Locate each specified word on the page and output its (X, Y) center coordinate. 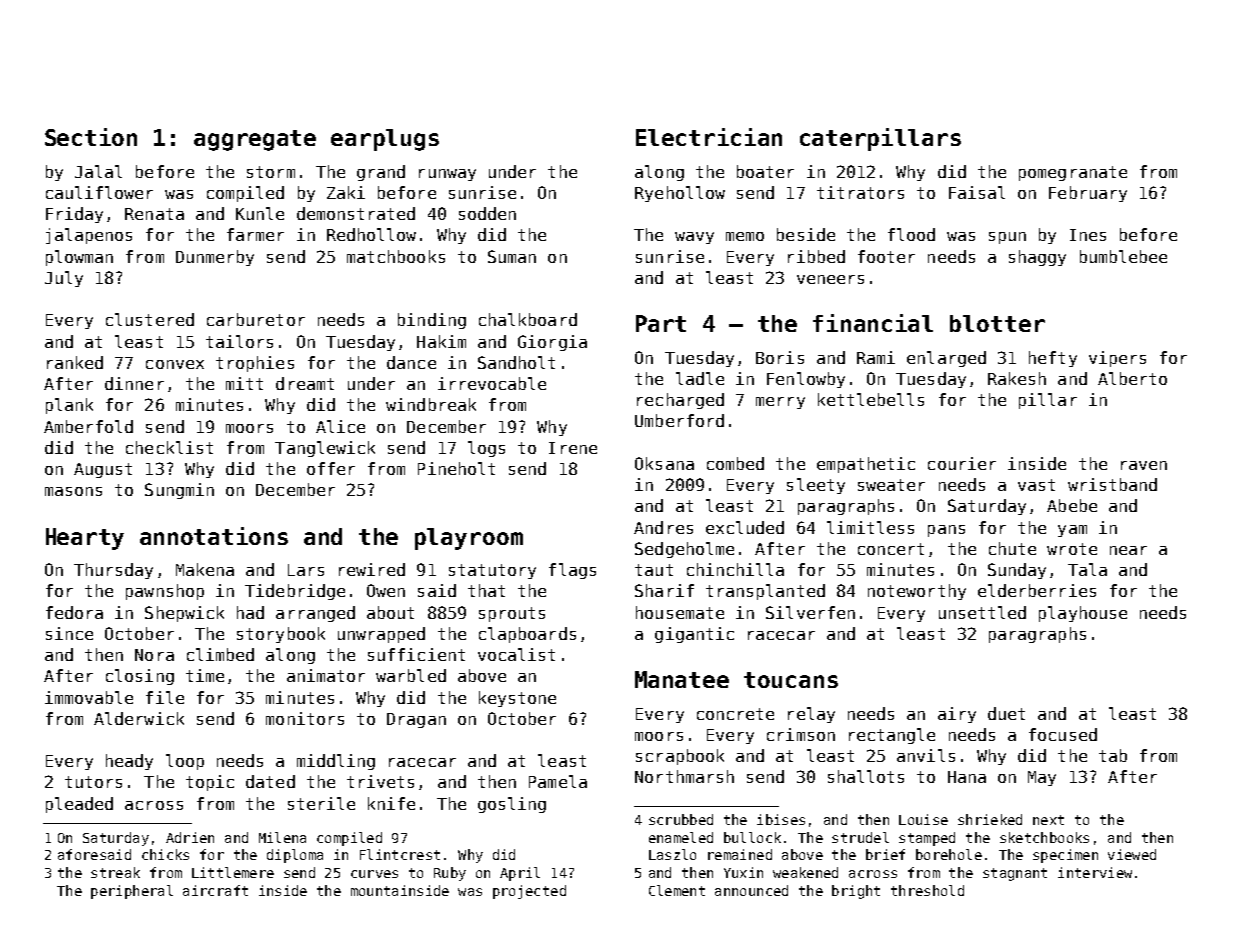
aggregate (255, 140)
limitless (870, 527)
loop (185, 762)
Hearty (85, 539)
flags (572, 571)
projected (529, 892)
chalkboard (528, 319)
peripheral (132, 892)
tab (1113, 755)
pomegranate (1073, 173)
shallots (866, 776)
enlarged (946, 359)
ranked (75, 362)
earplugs (385, 140)
